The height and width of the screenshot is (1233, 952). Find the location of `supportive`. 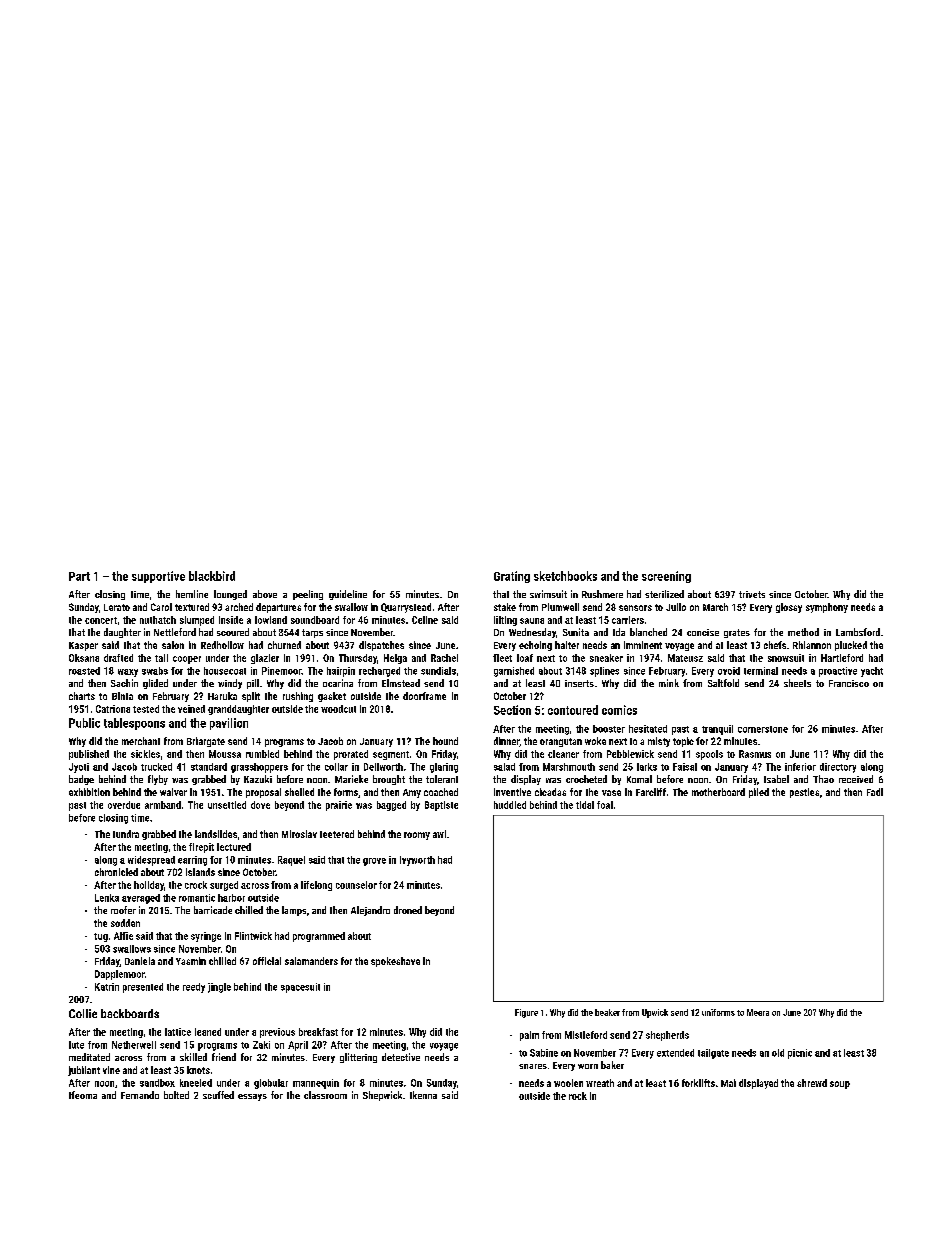

supportive is located at coordinates (158, 577).
